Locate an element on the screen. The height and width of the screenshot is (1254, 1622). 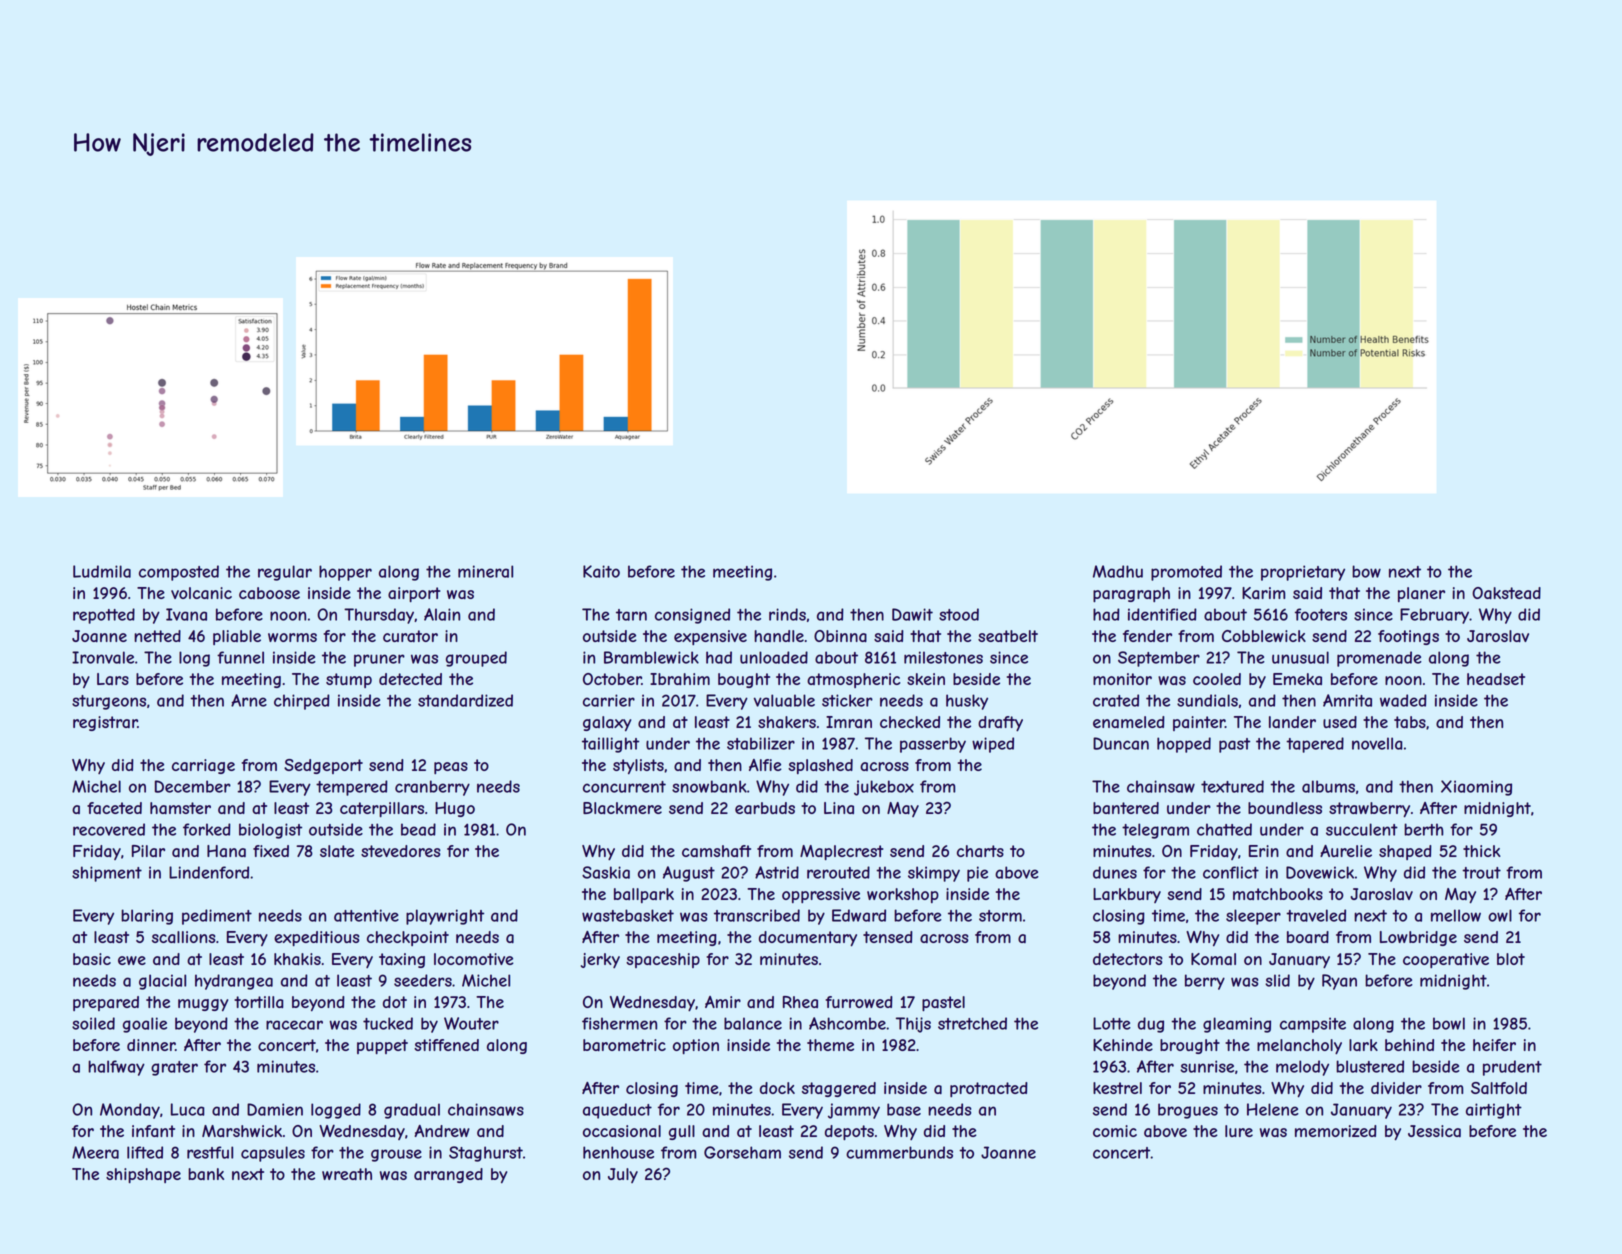
Emeka is located at coordinates (1297, 679).
